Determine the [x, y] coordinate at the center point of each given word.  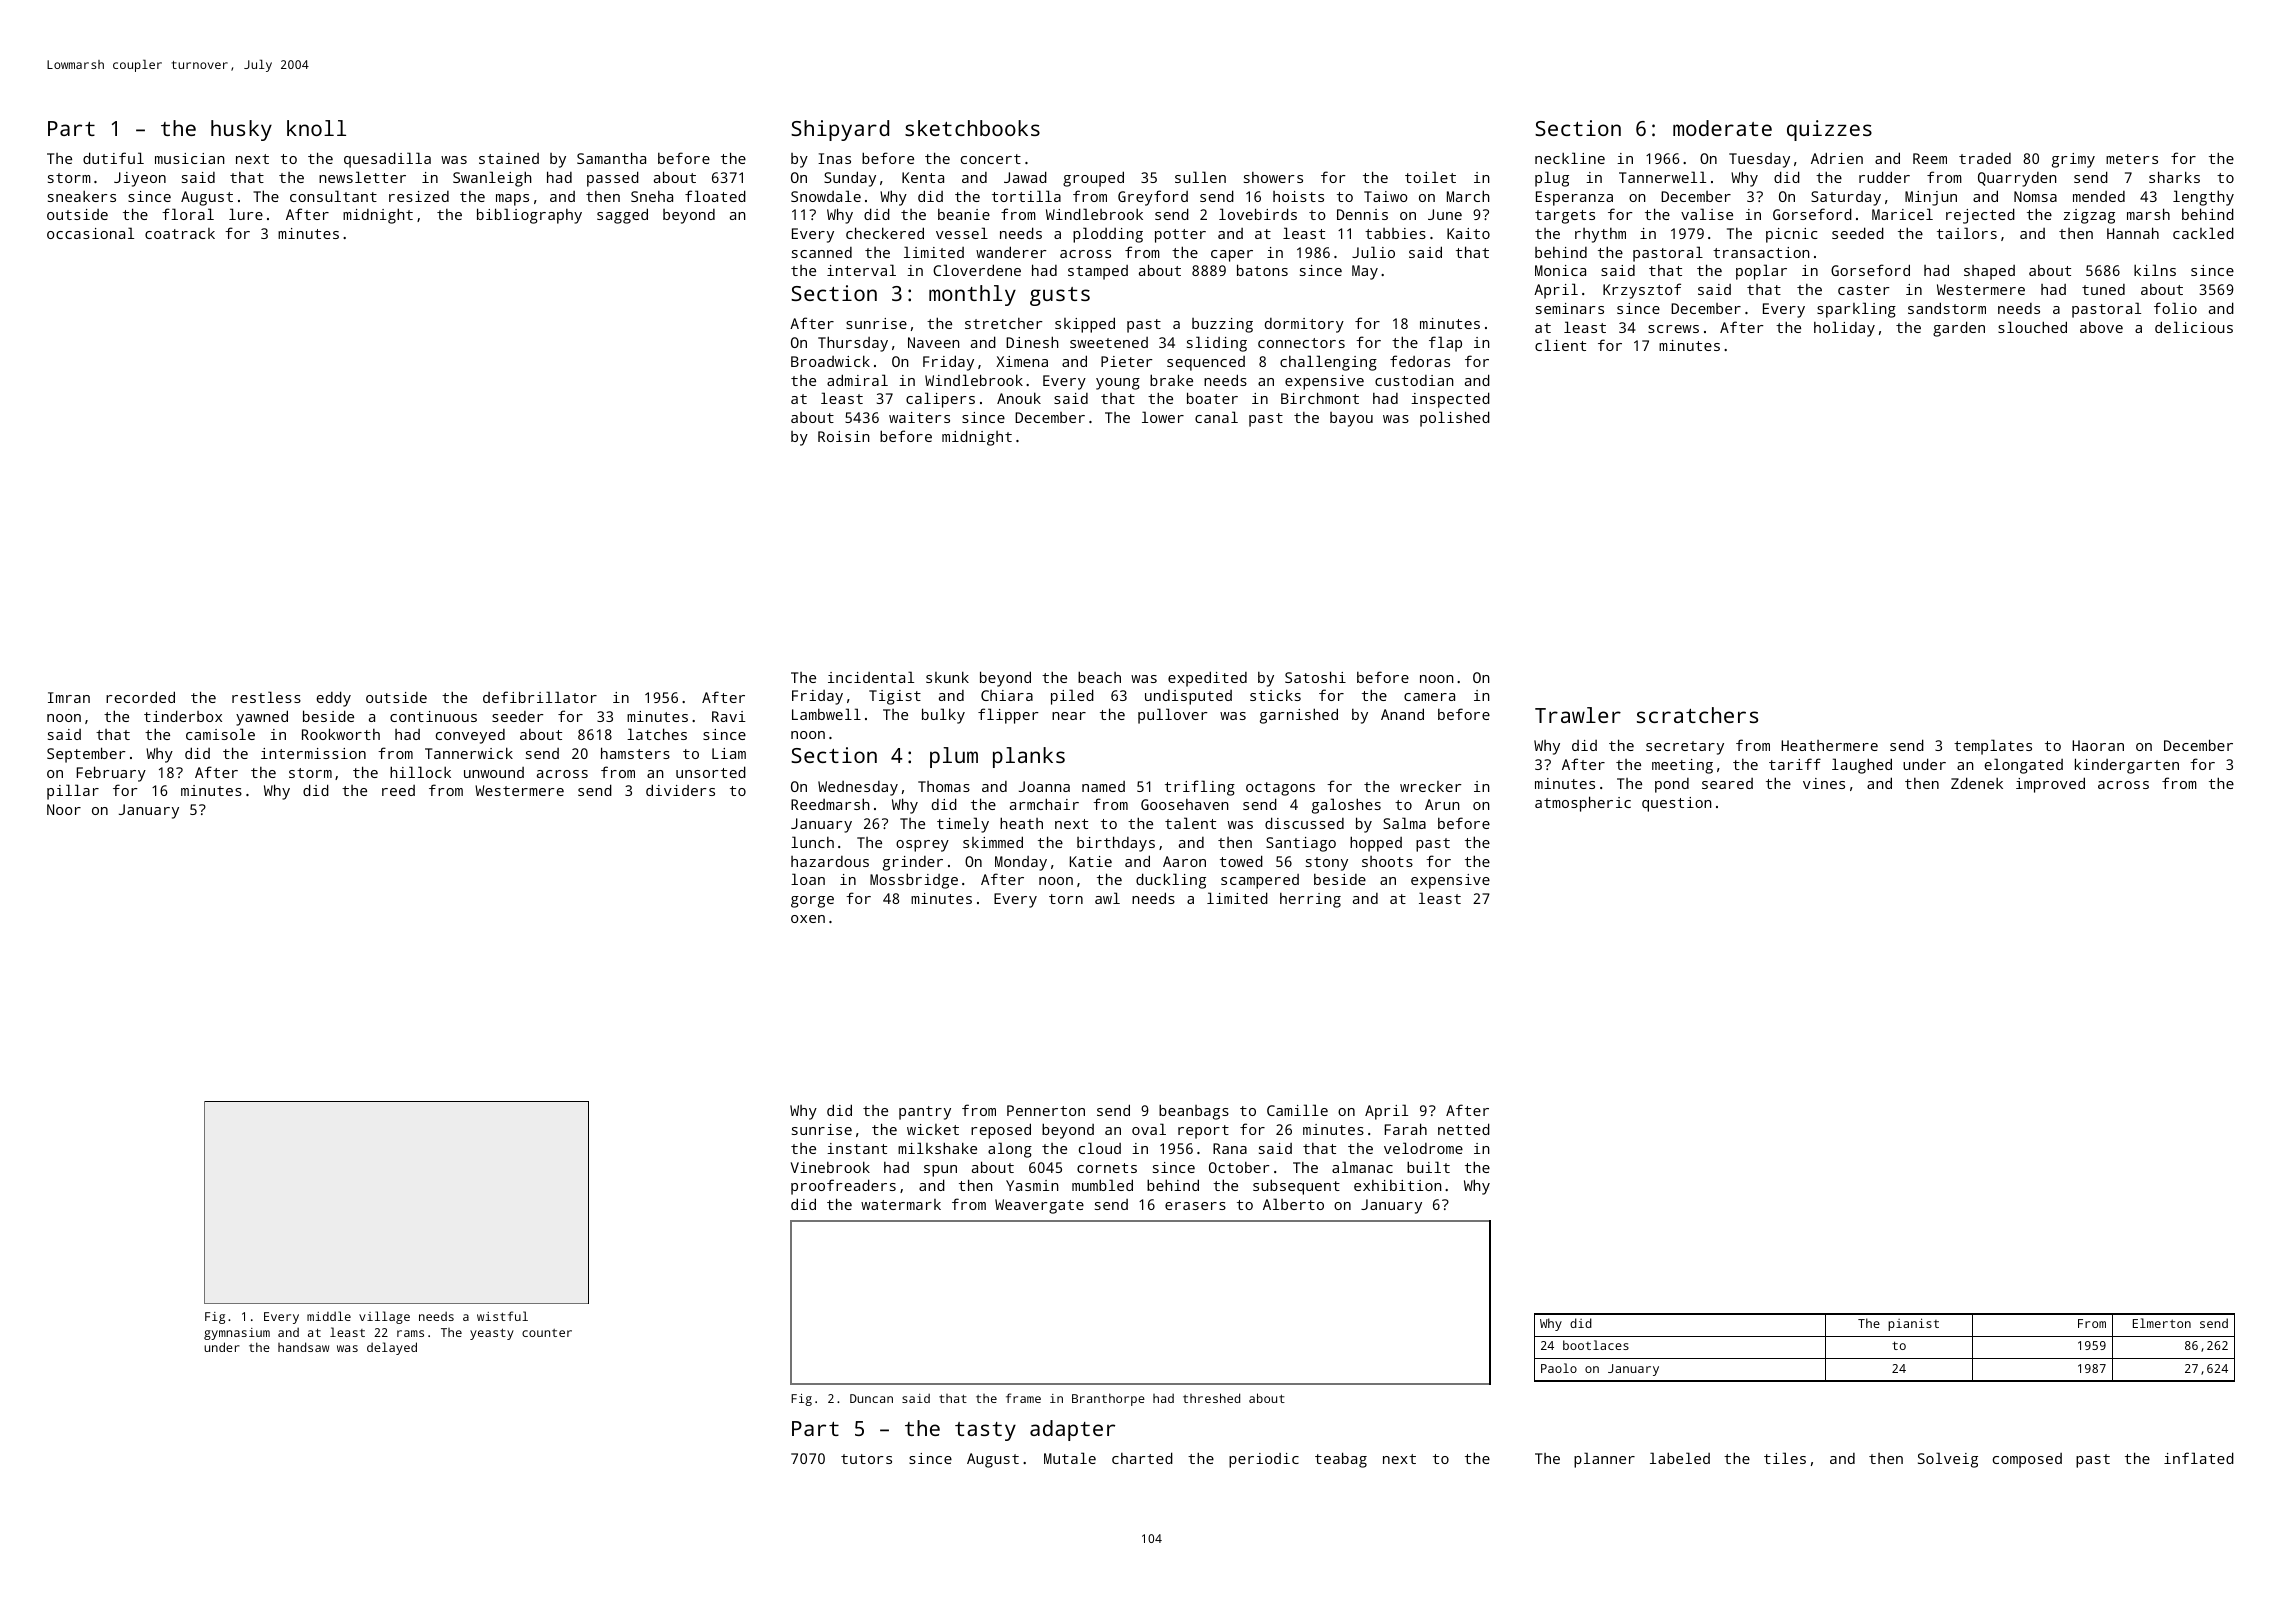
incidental [871, 677]
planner [1604, 1460]
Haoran [2098, 745]
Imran [69, 697]
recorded [140, 697]
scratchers [1697, 715]
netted [1464, 1129]
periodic [1264, 1460]
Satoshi [1315, 677]
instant [857, 1148]
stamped [1098, 272]
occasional [90, 233]
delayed [392, 1348]
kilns [2155, 270]
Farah [1406, 1129]
